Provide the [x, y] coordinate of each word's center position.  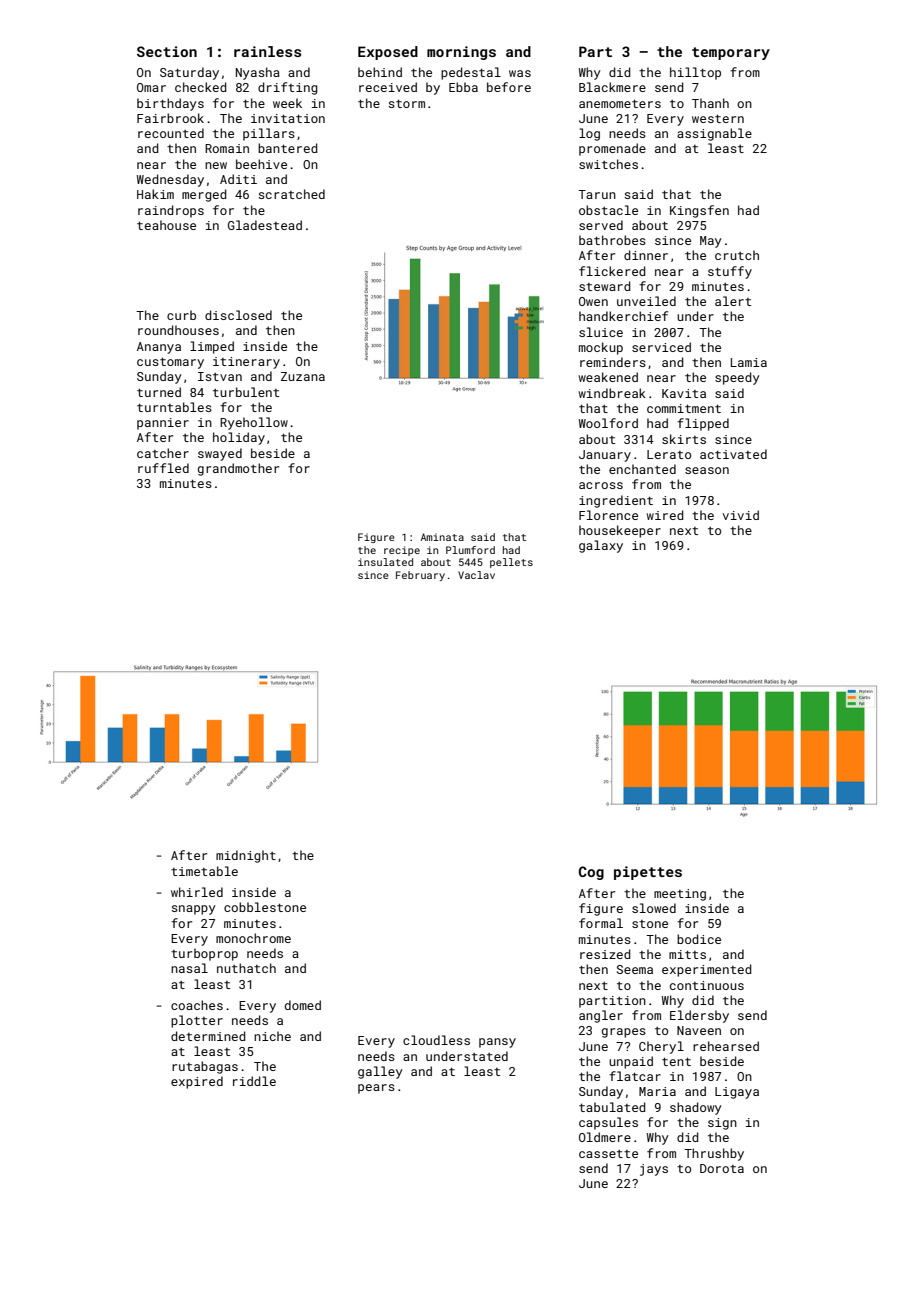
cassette [608, 1154]
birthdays [170, 104]
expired [197, 1082]
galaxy [601, 546]
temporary [731, 53]
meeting [680, 895]
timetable [204, 871]
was [520, 73]
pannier [163, 424]
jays [654, 1170]
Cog [591, 873]
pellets [511, 563]
